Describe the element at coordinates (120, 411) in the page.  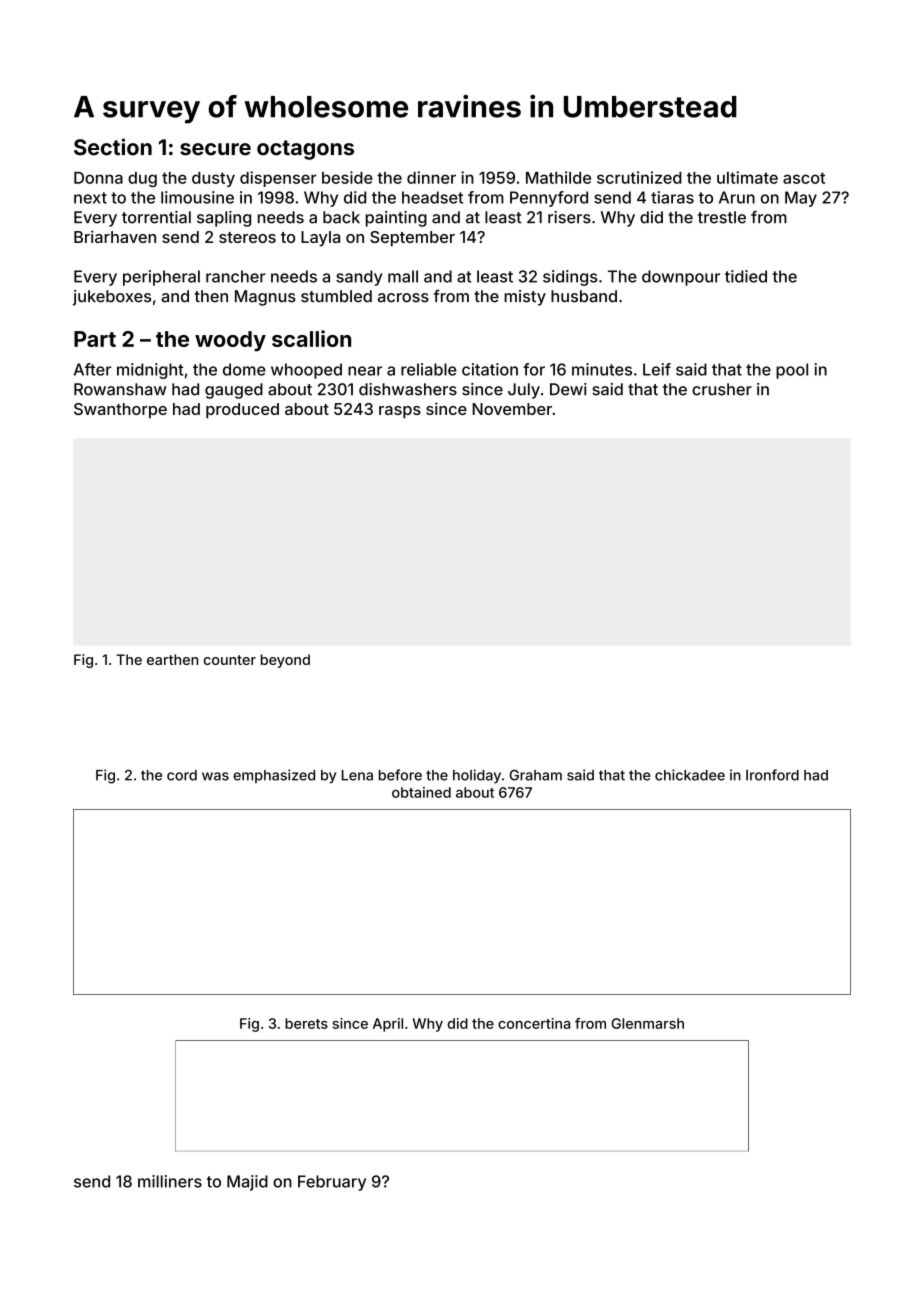
I see `Swanthorpe` at that location.
